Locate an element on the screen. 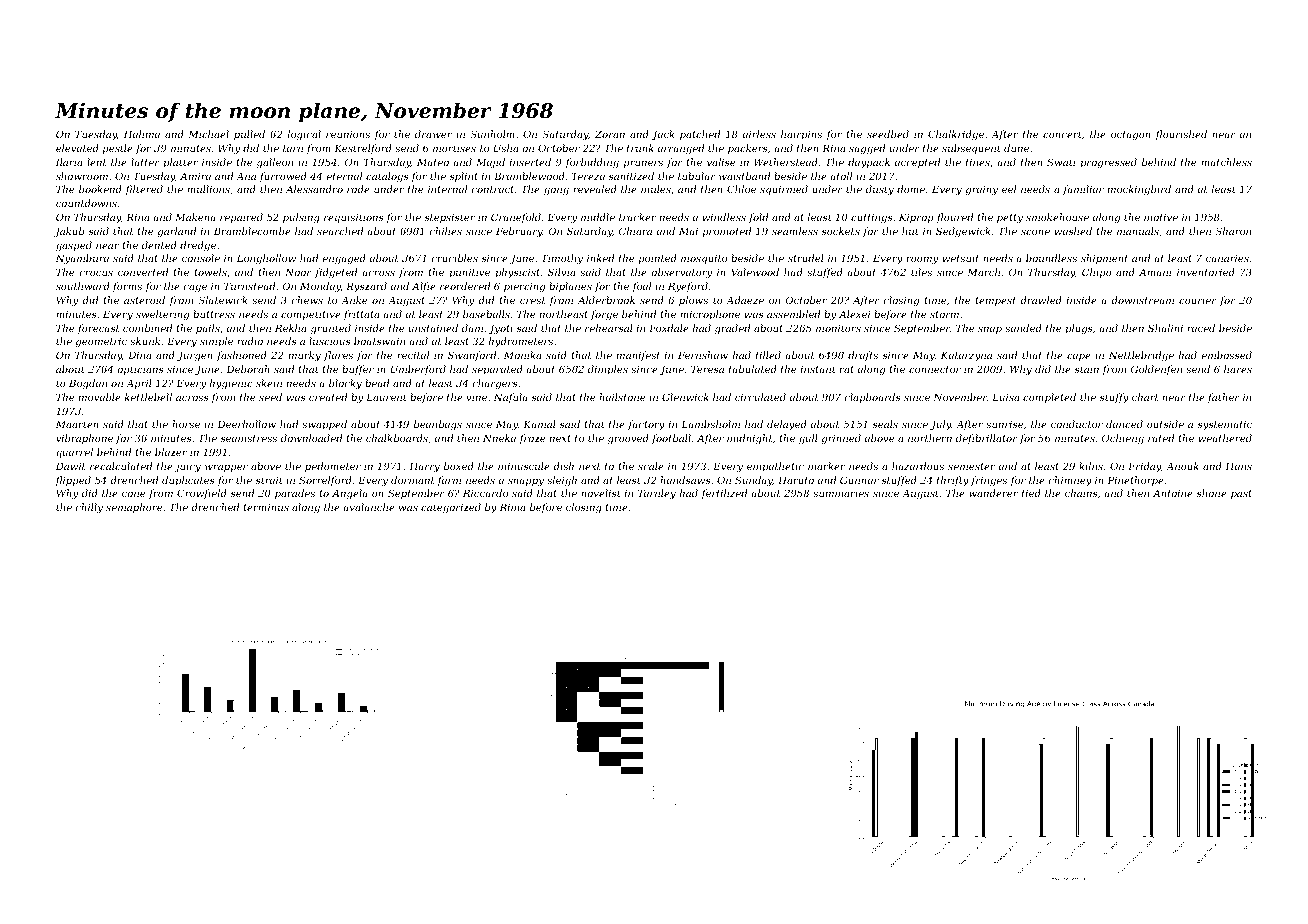  chains is located at coordinates (1081, 493).
